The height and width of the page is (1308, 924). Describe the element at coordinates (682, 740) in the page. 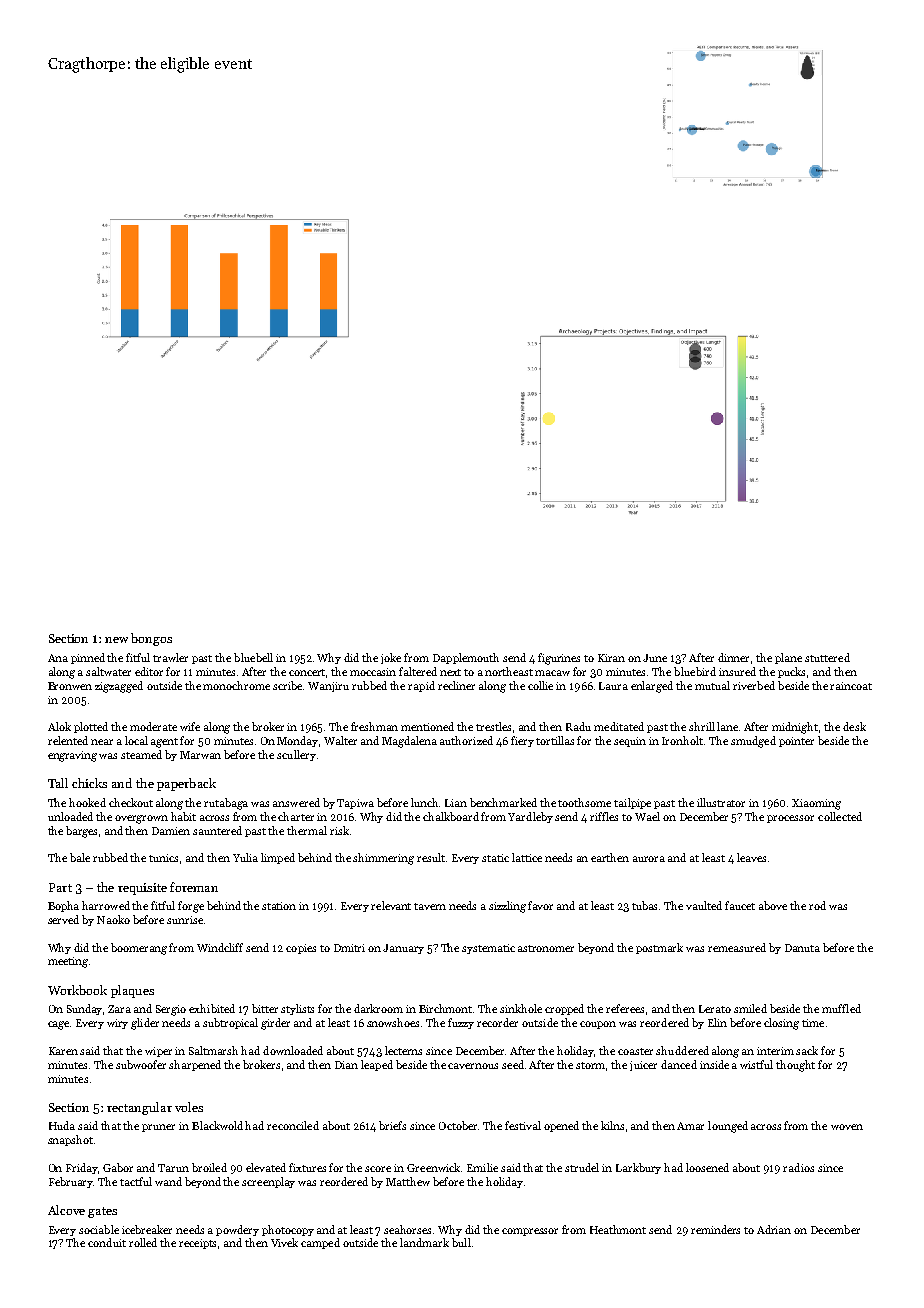

I see `Ironholt` at that location.
